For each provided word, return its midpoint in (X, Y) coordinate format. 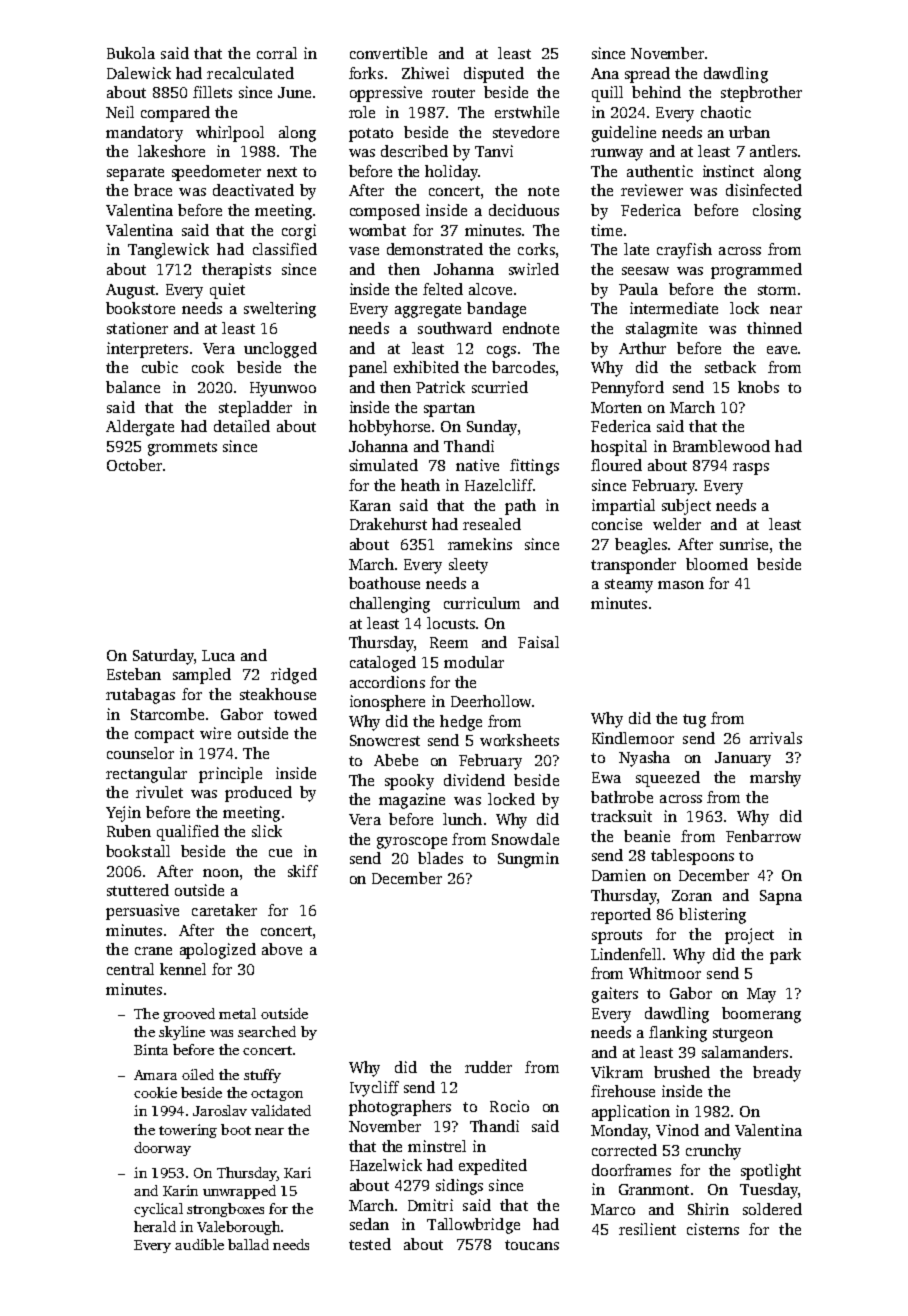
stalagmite (661, 330)
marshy (775, 779)
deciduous (524, 210)
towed (295, 714)
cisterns (713, 1229)
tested (370, 1244)
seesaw (645, 271)
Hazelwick (386, 1165)
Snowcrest (385, 740)
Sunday (492, 428)
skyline (182, 1033)
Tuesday (769, 1191)
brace (153, 190)
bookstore (140, 308)
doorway (162, 1149)
